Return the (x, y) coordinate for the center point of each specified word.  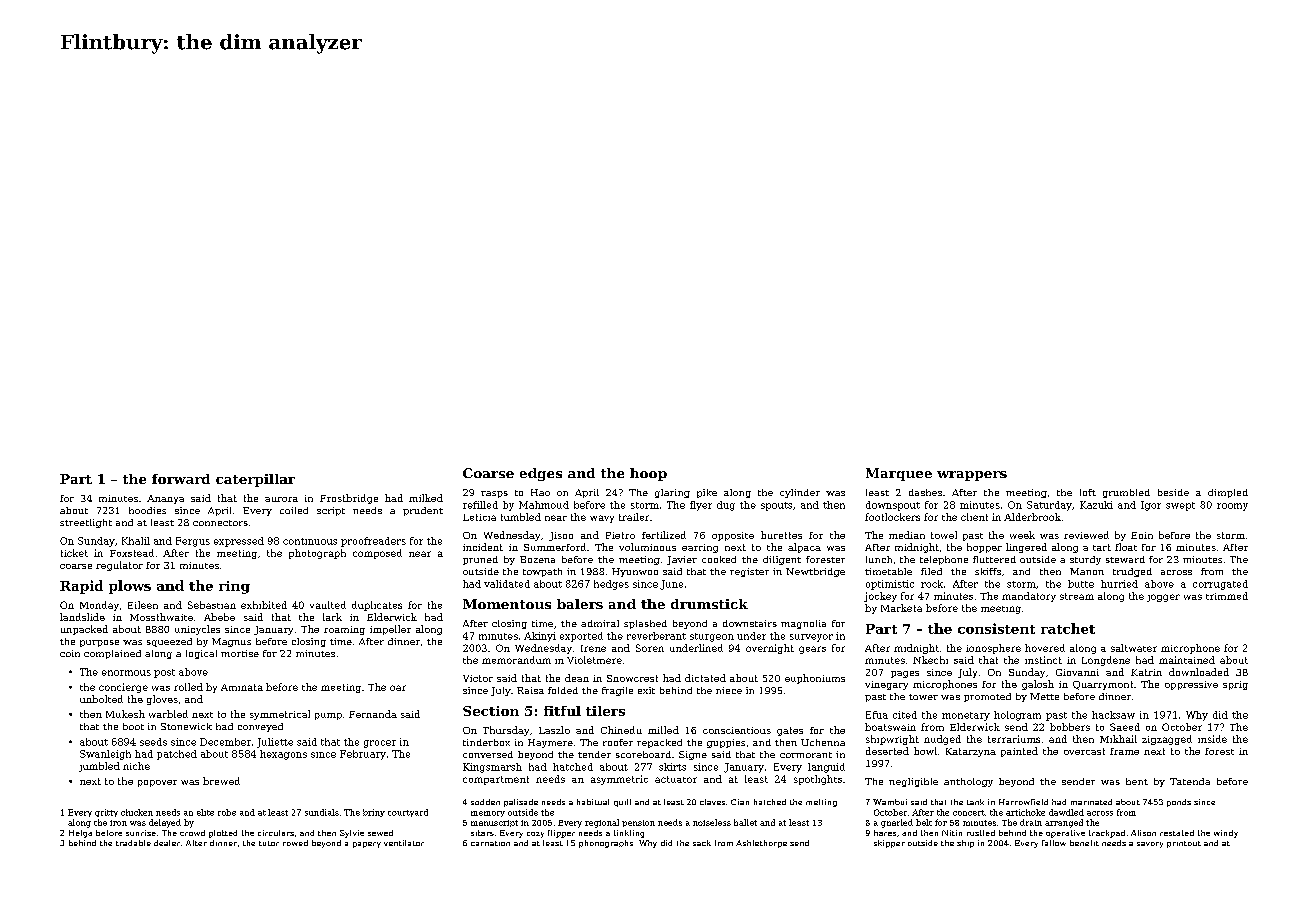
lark (332, 617)
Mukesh (125, 714)
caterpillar (255, 480)
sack (702, 843)
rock (932, 584)
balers (580, 604)
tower (923, 697)
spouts (776, 506)
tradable (133, 843)
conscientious (737, 730)
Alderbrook (1032, 517)
